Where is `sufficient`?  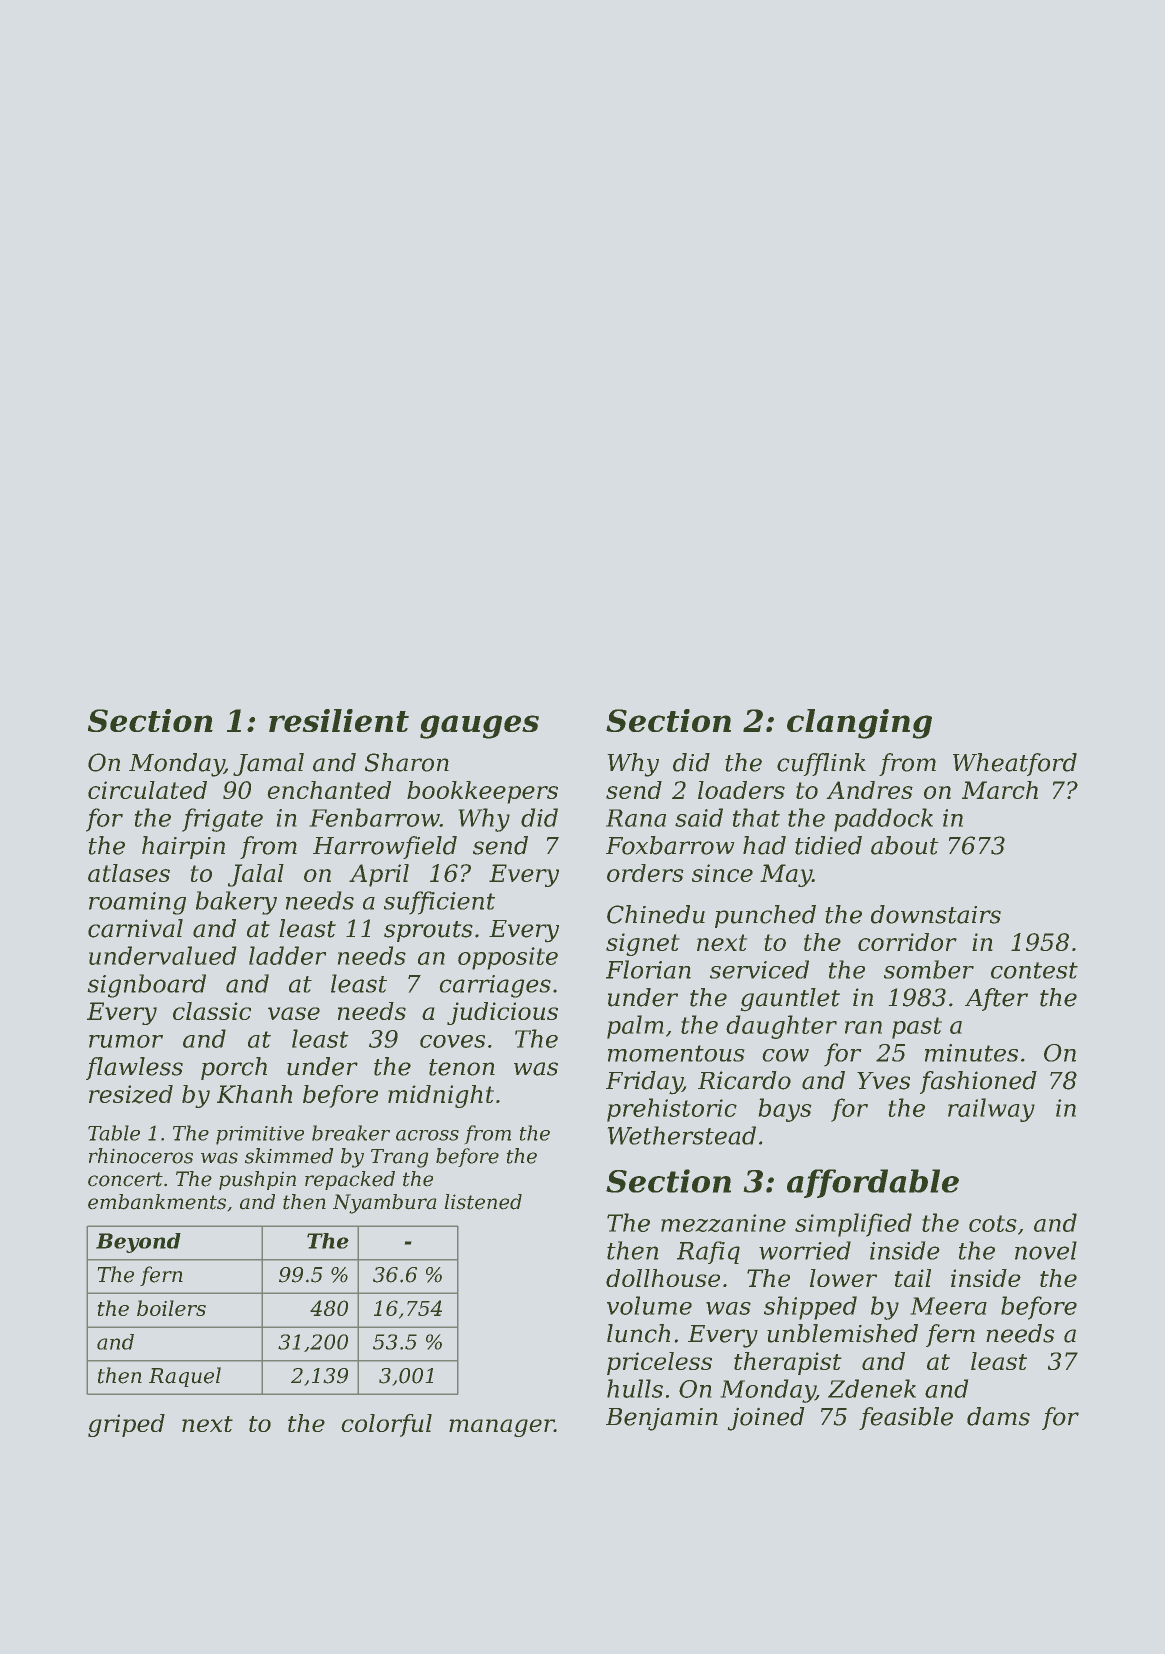
sufficient is located at coordinates (439, 903).
